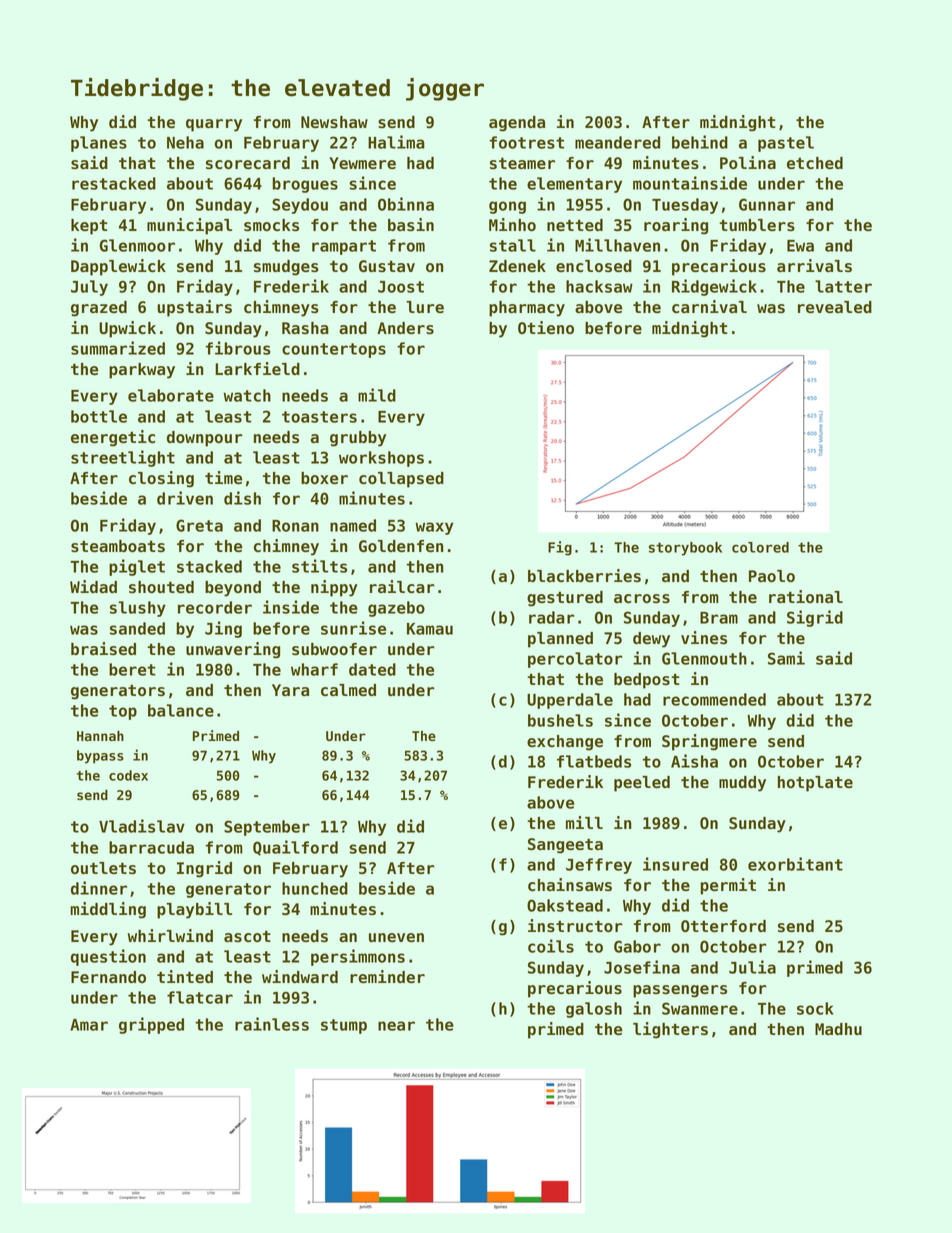 The image size is (952, 1233). What do you see at coordinates (295, 848) in the document?
I see `Quailford` at bounding box center [295, 848].
